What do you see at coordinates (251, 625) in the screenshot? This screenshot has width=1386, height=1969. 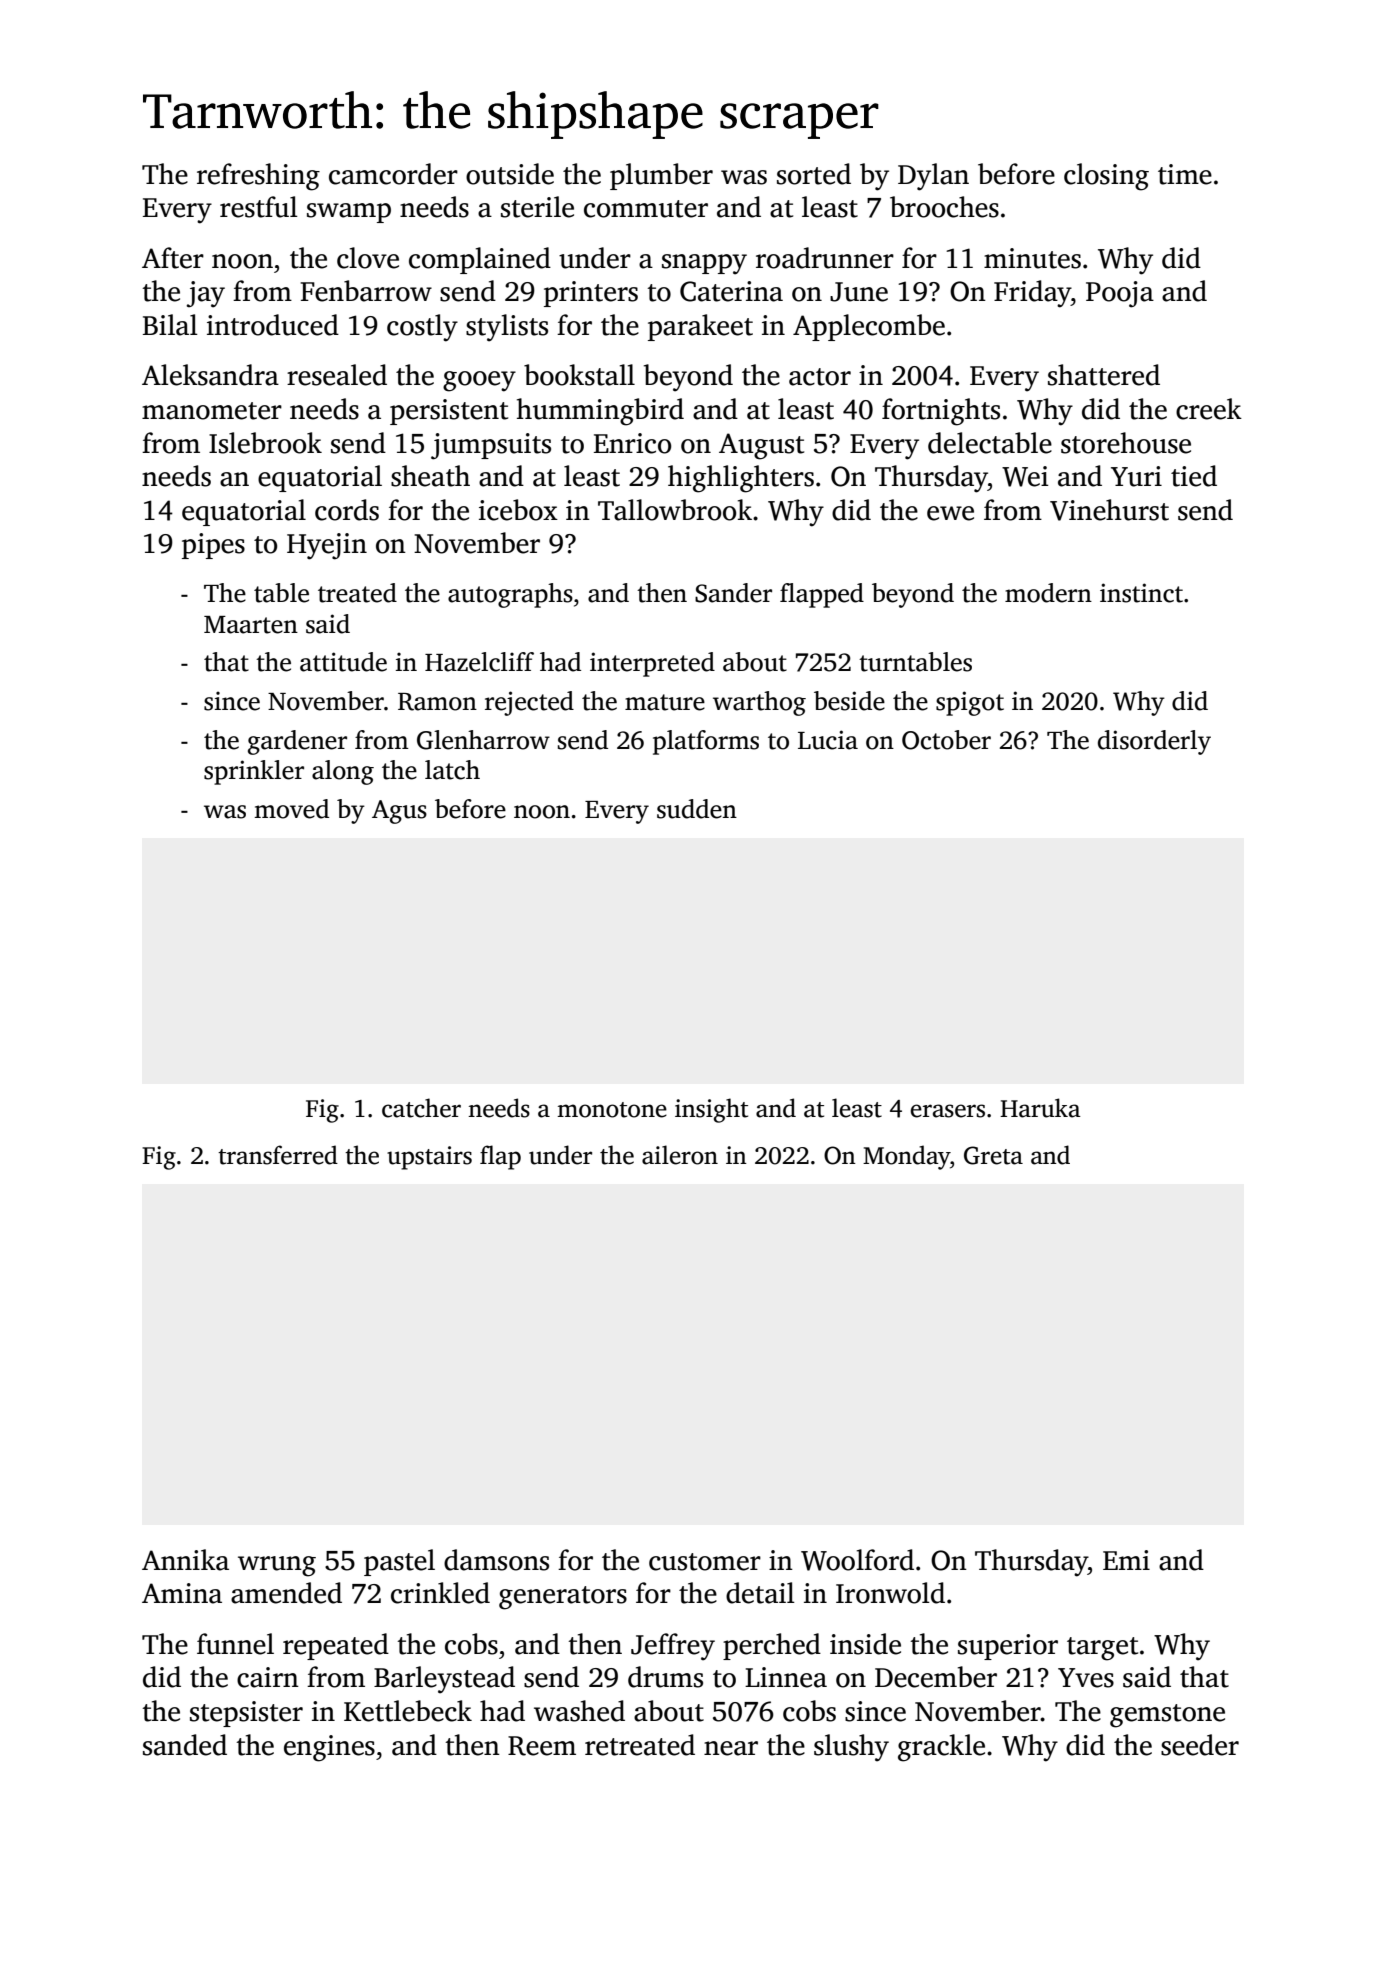 I see `Maarten` at bounding box center [251, 625].
